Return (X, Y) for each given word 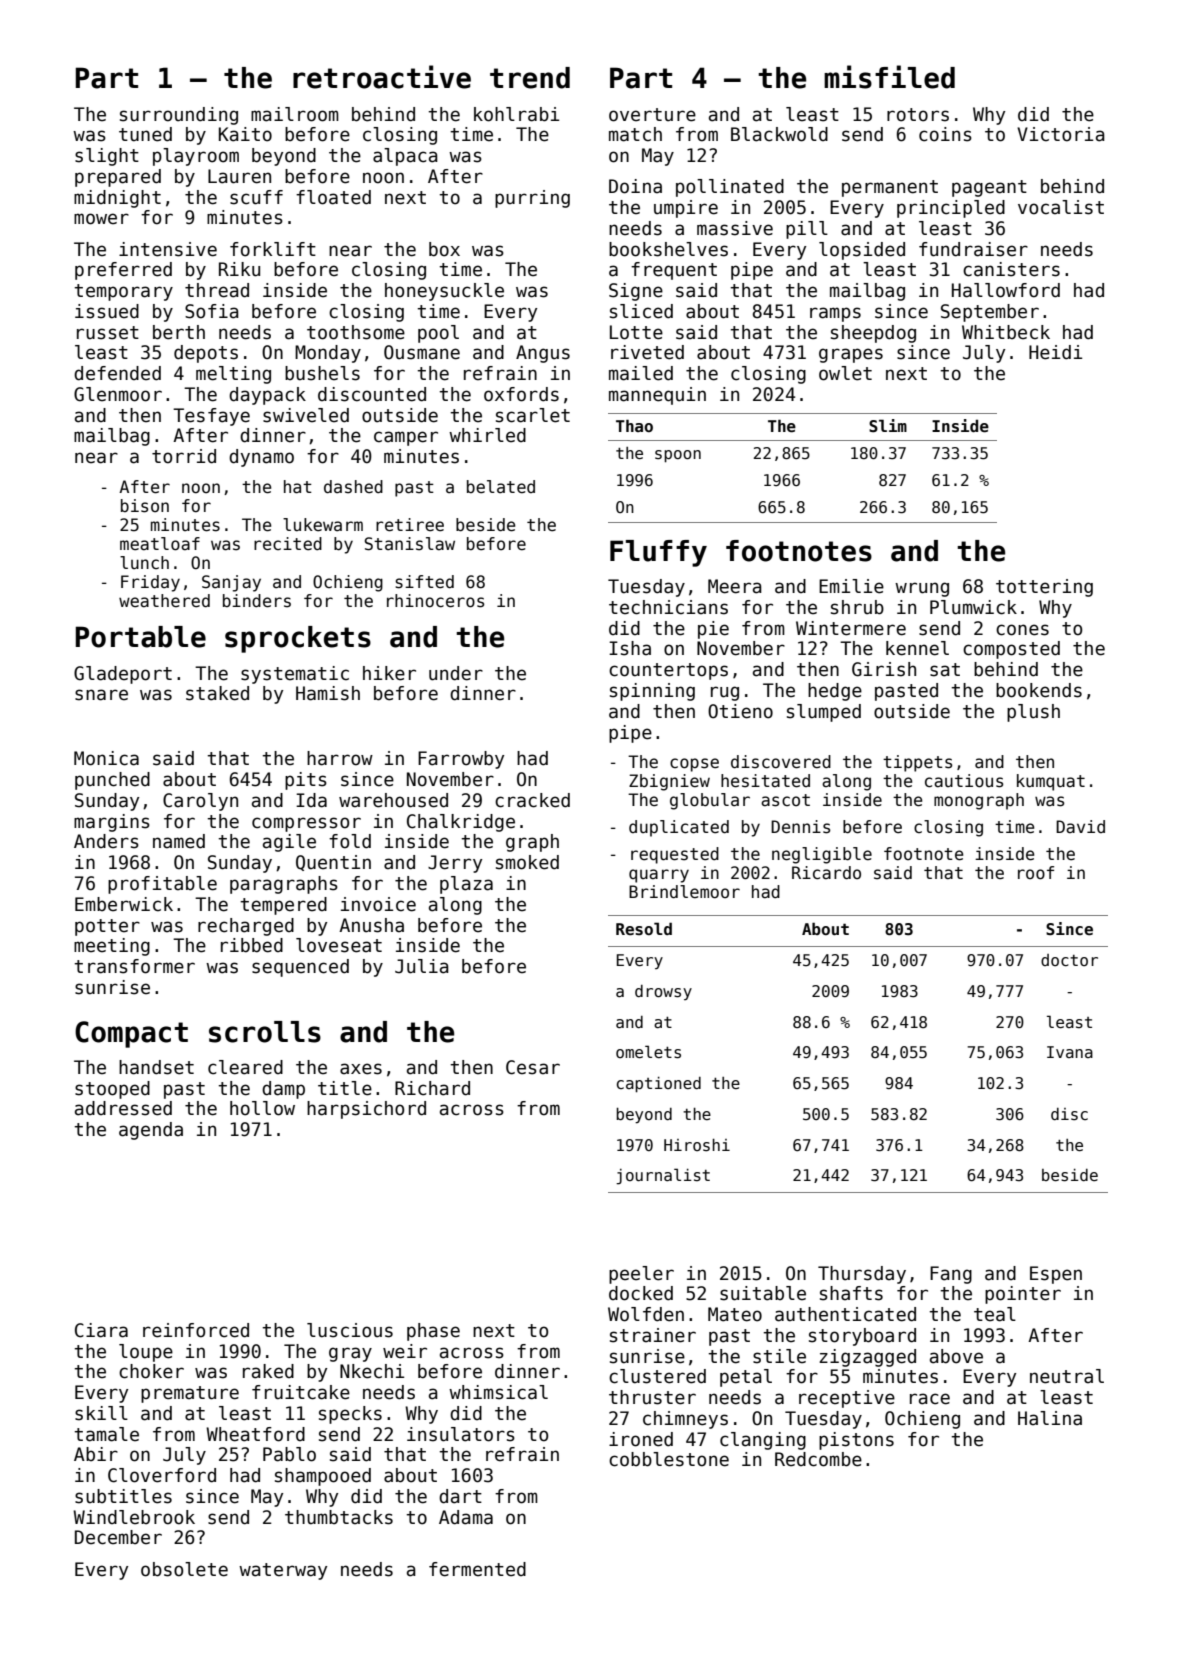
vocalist (1061, 207)
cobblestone (669, 1459)
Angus (543, 354)
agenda (151, 1131)
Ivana (1070, 1052)
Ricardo (826, 873)
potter (107, 927)
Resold (644, 929)
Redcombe (818, 1459)
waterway (283, 1571)
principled (951, 209)
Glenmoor (118, 394)
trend (530, 78)
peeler (641, 1275)
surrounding (179, 116)
